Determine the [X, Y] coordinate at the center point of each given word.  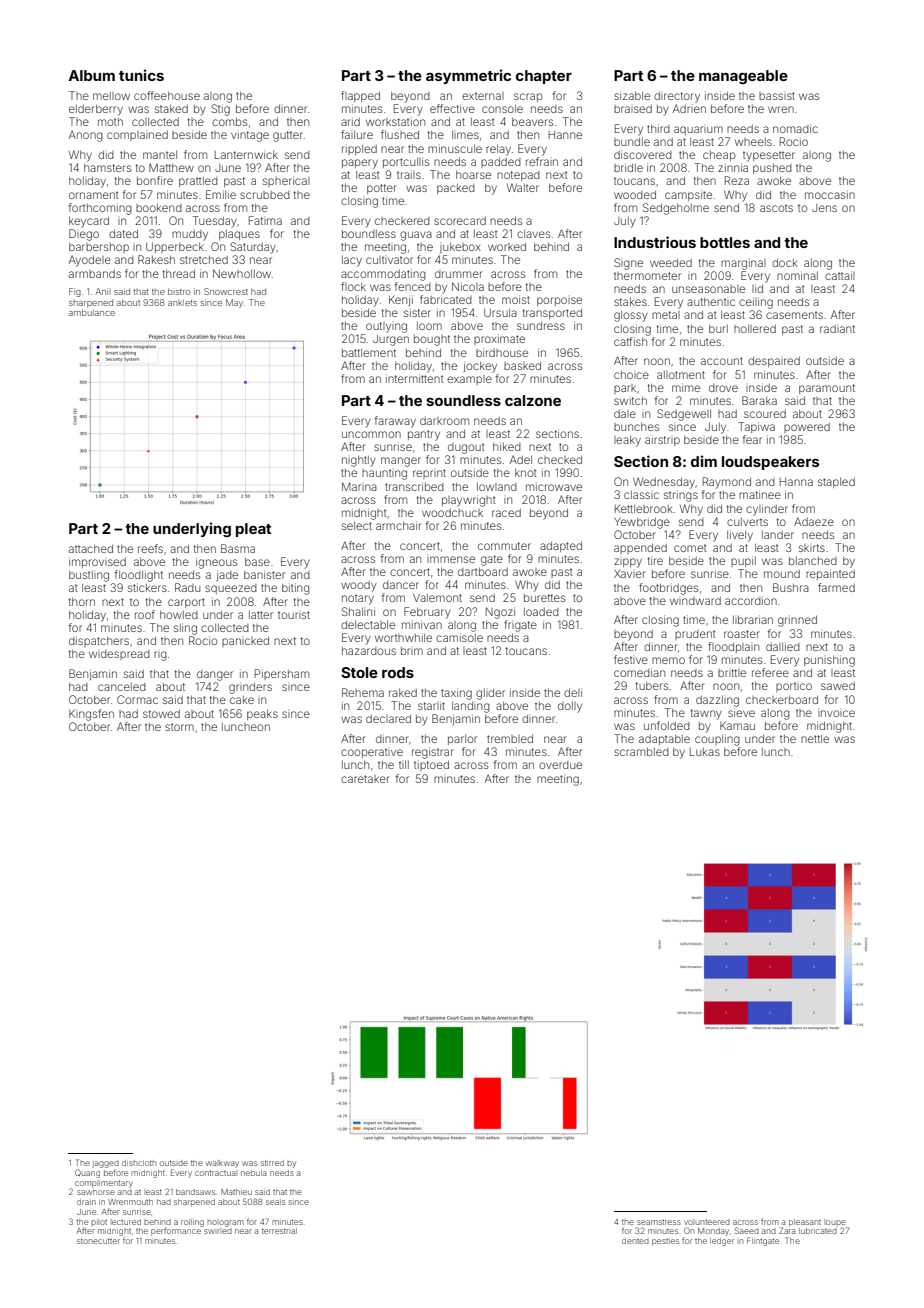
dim [704, 461]
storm [179, 727]
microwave [554, 486]
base [257, 562]
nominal [797, 275]
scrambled [641, 752]
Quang [87, 1173]
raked [403, 693]
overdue [560, 765]
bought [432, 340]
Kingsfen [91, 715]
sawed [838, 686]
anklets [182, 302]
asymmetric [468, 76]
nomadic [795, 128]
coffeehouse [167, 95]
